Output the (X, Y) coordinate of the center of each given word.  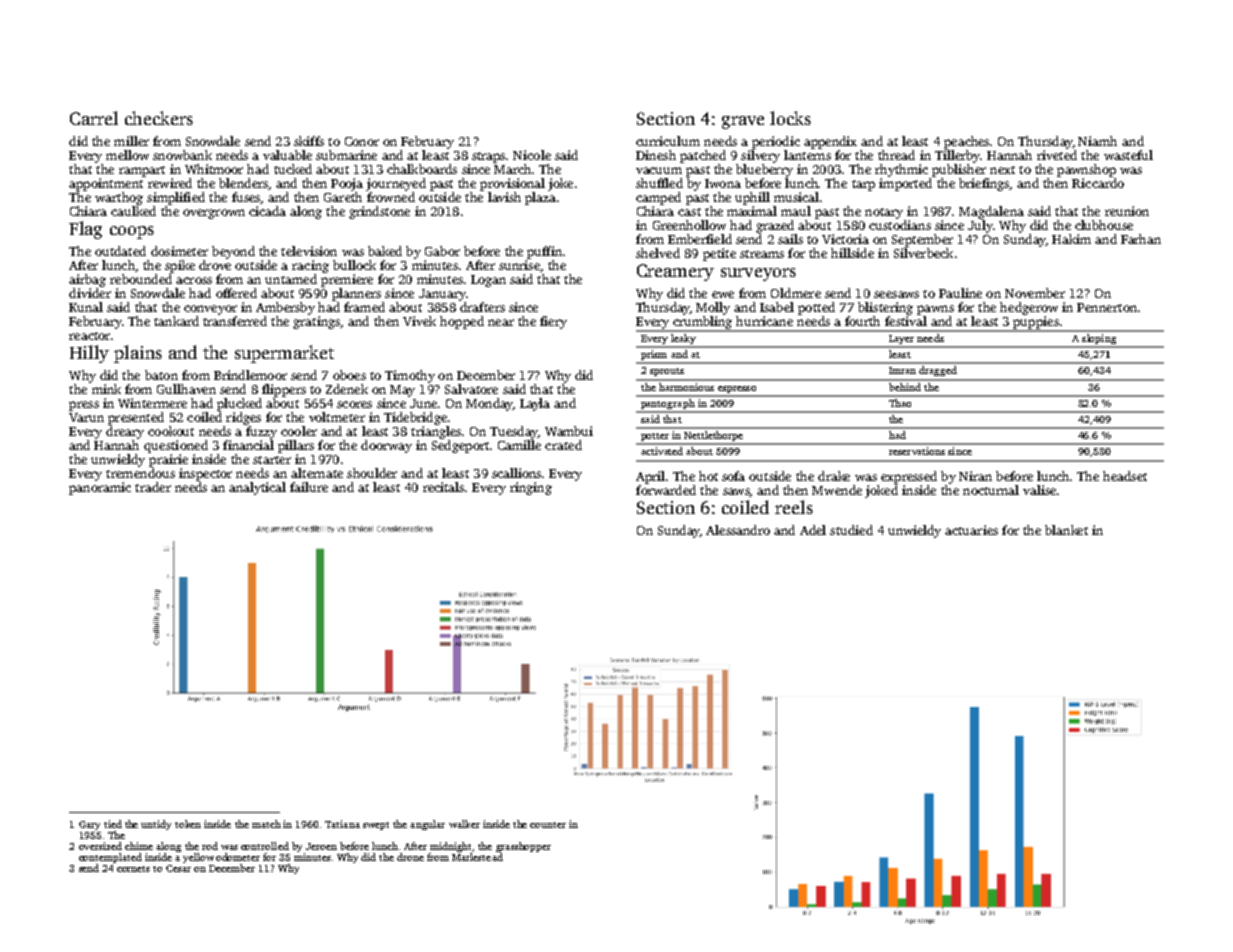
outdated (120, 251)
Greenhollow (689, 225)
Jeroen (321, 846)
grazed (775, 226)
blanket (1066, 530)
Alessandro (738, 530)
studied (851, 530)
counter (548, 825)
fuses (246, 197)
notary (884, 213)
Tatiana (342, 824)
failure (309, 487)
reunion (1127, 211)
